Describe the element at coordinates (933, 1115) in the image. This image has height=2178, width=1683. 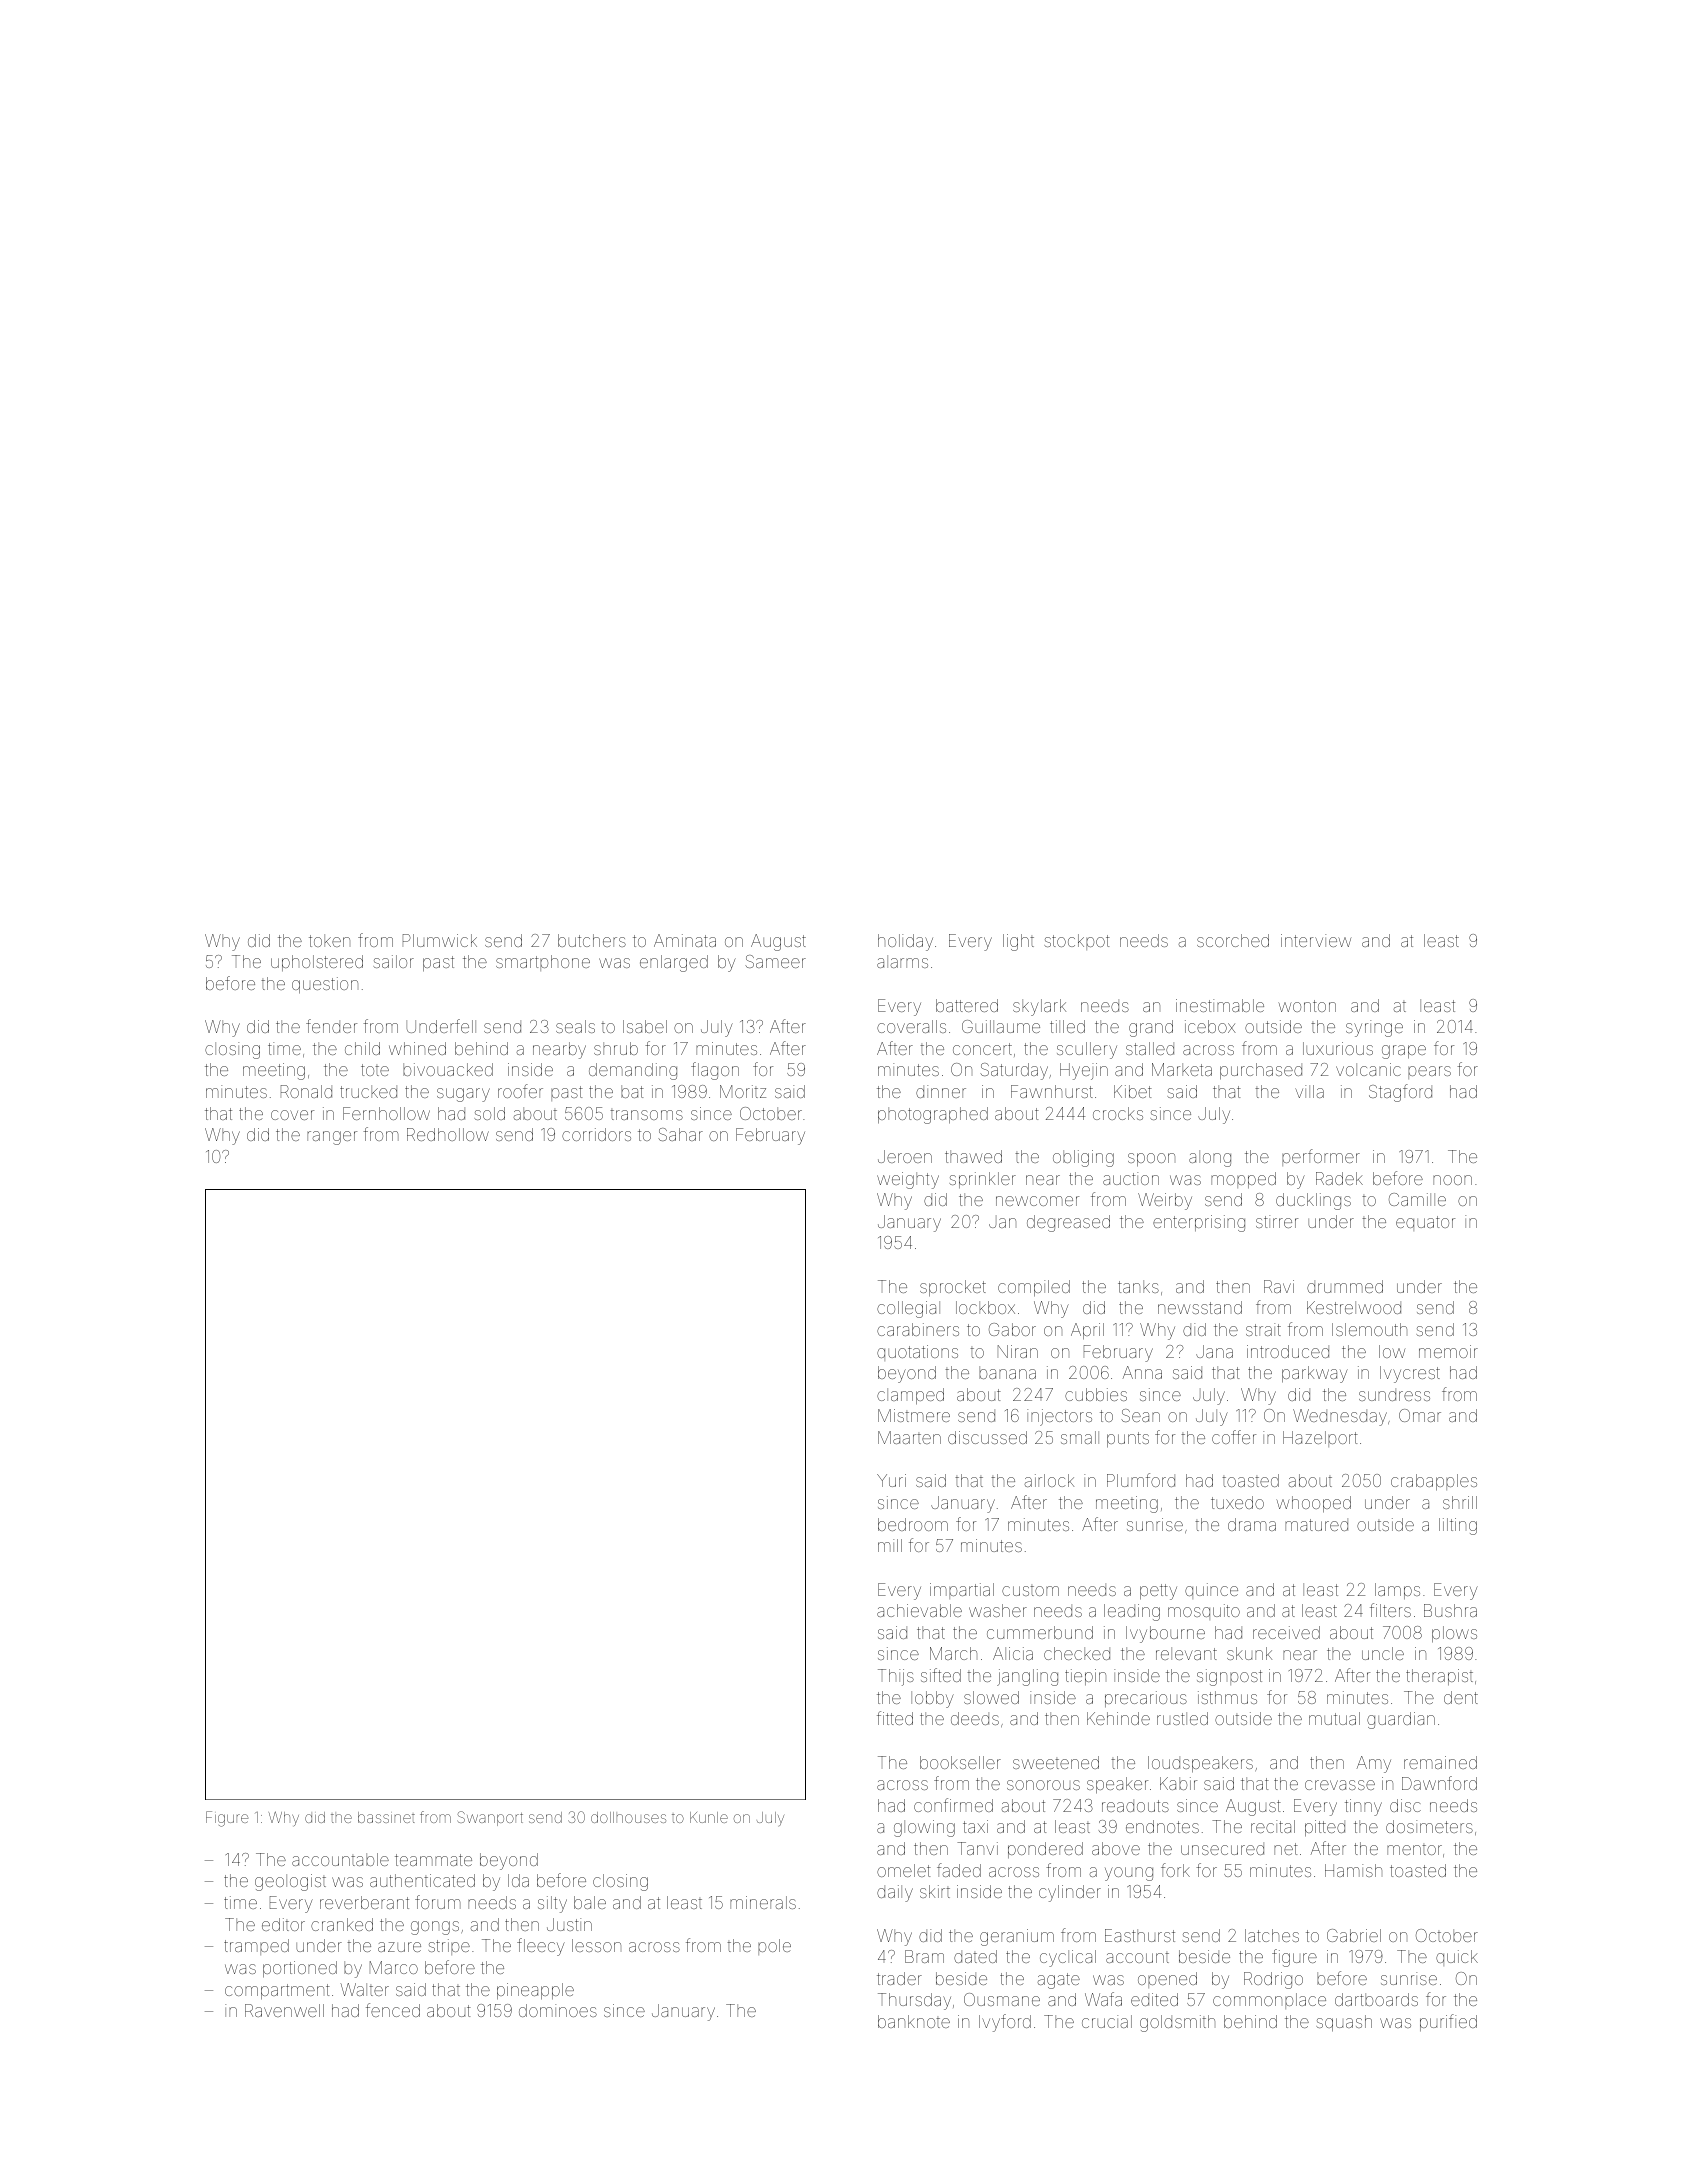
I see `photographed` at that location.
